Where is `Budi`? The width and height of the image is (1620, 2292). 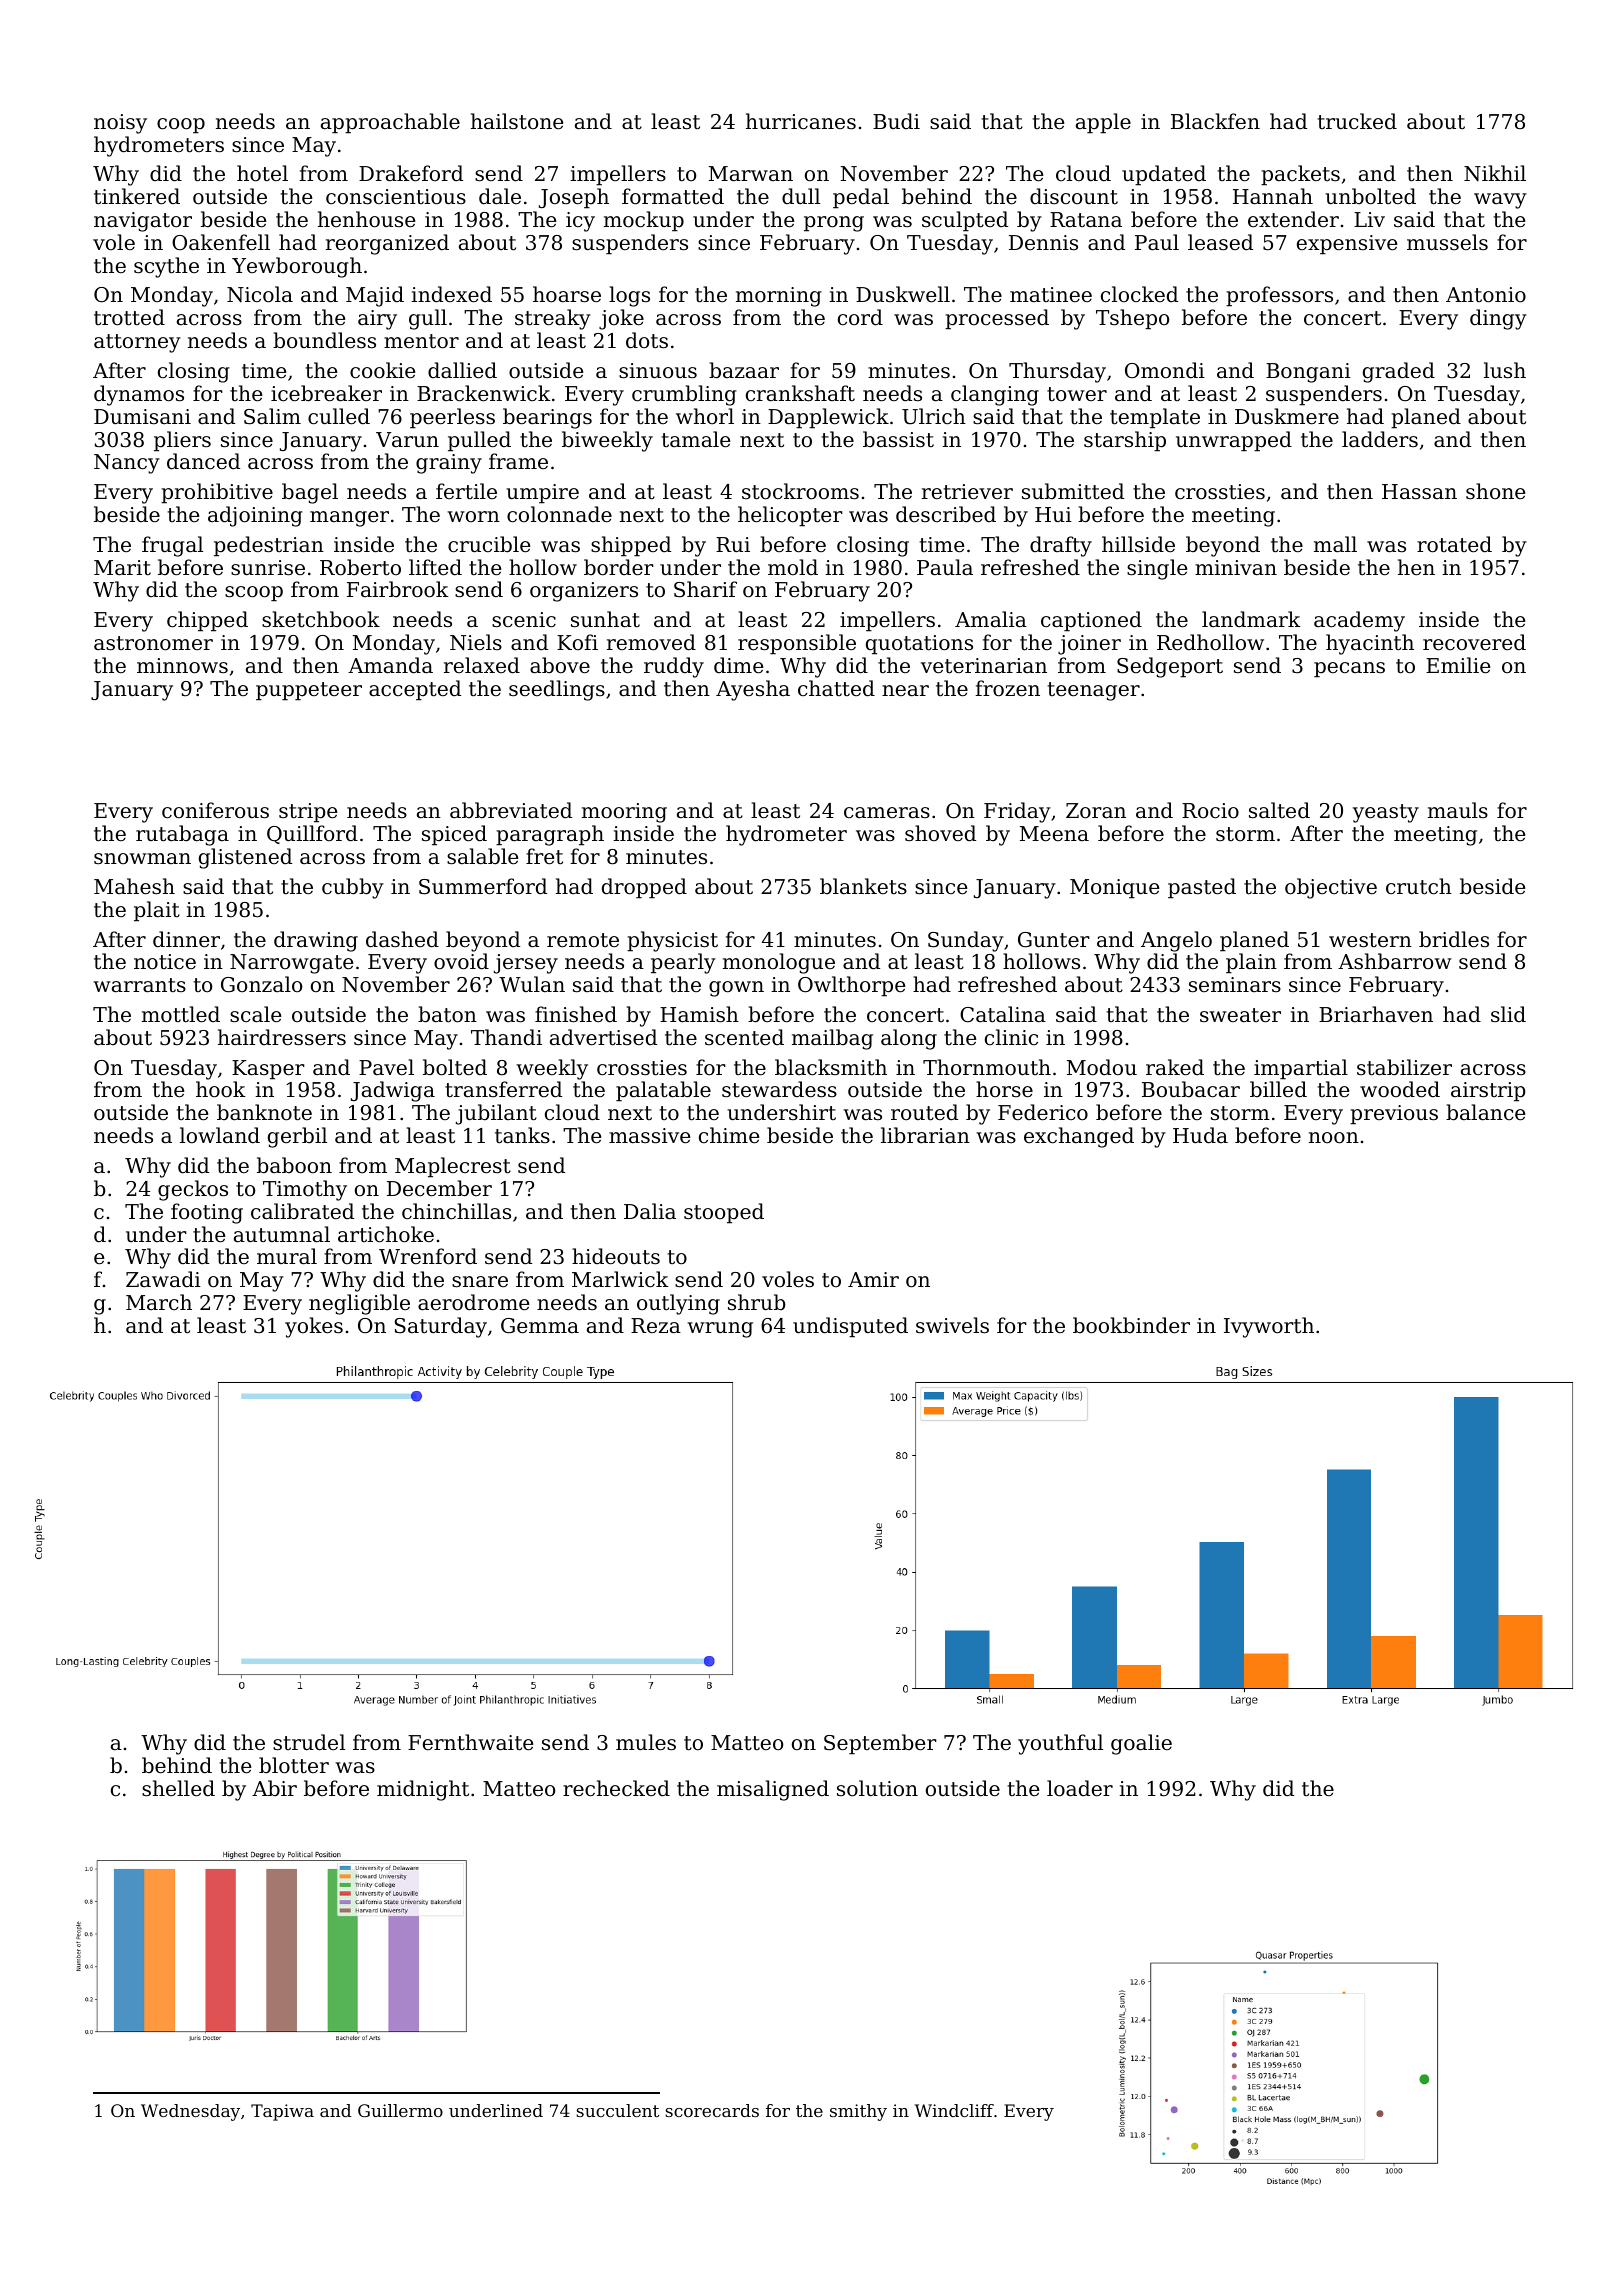 Budi is located at coordinates (896, 121).
